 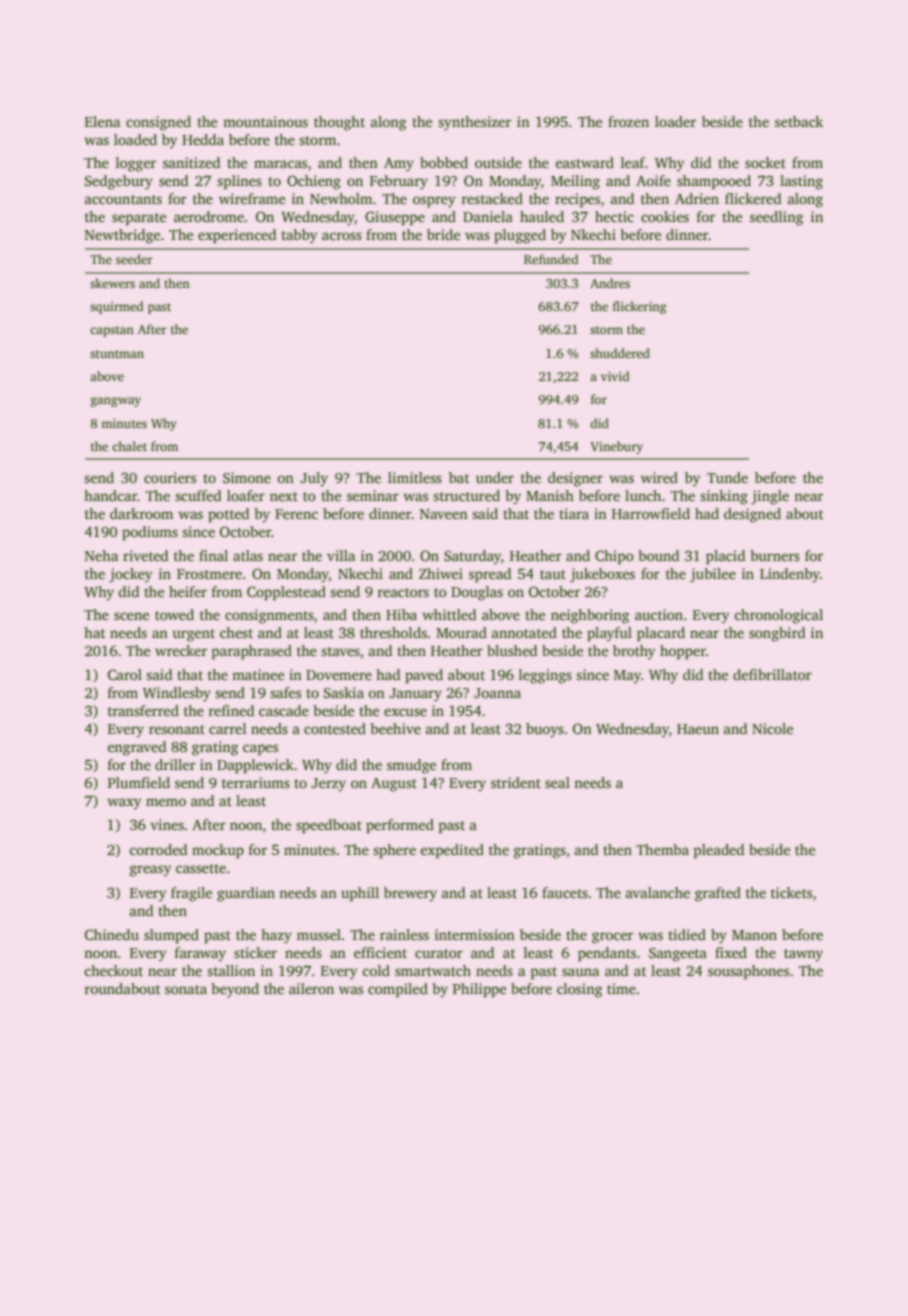 I want to click on seedling, so click(x=776, y=218).
